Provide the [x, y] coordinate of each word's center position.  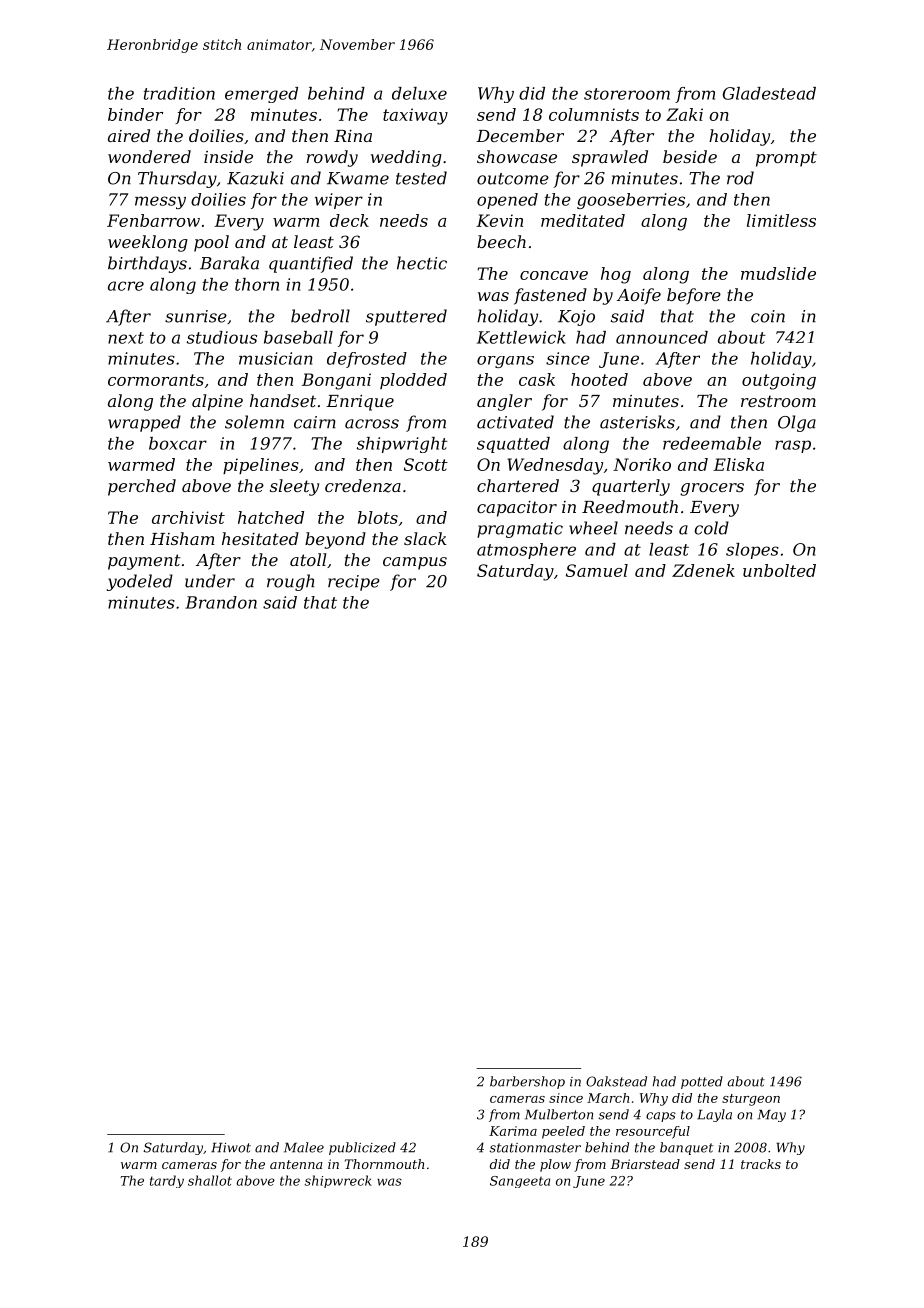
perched [142, 487]
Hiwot [231, 1148]
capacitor [517, 509]
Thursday [177, 179]
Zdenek [703, 570]
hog [616, 275]
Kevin [499, 220]
